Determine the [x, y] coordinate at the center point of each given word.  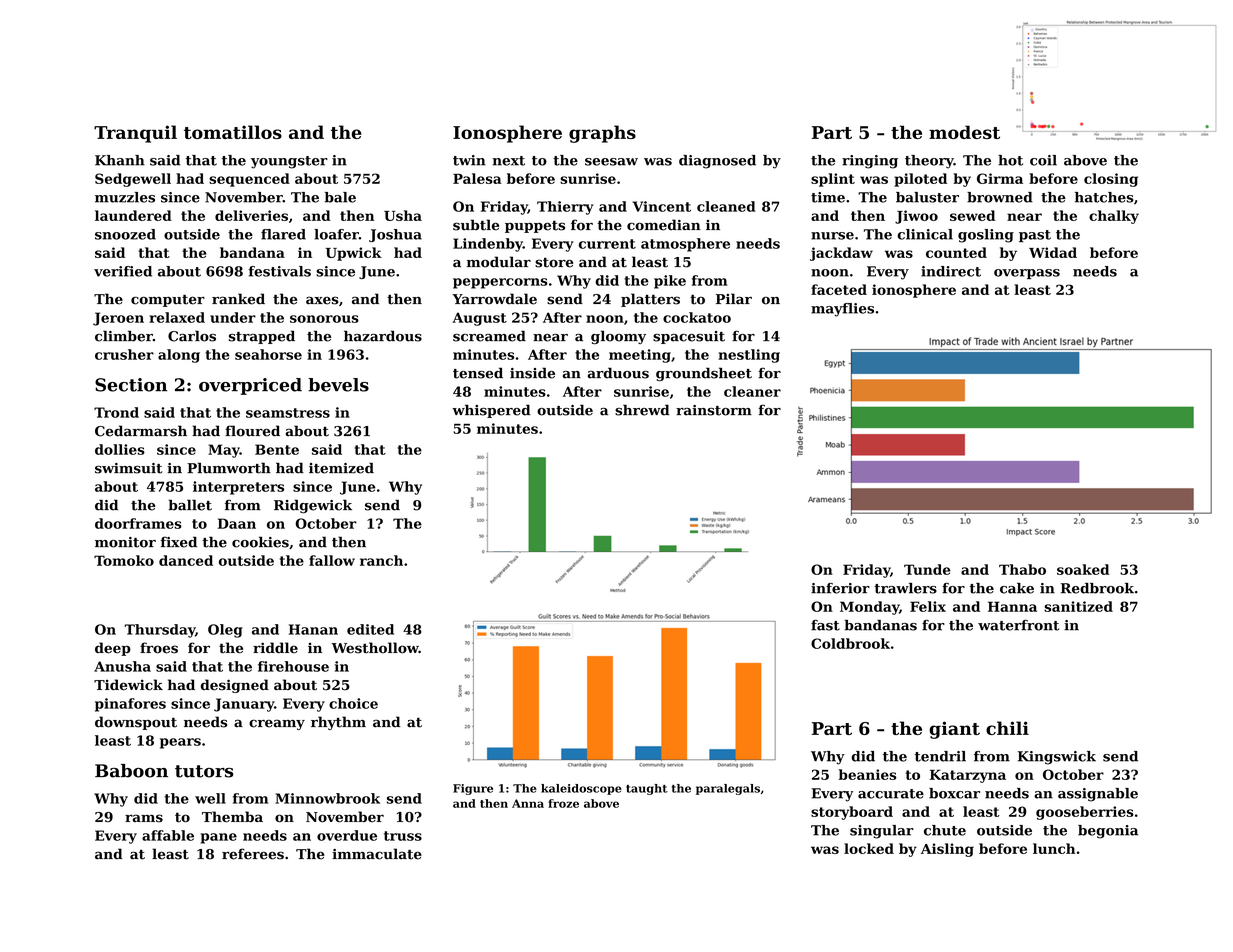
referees [253, 854]
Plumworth [229, 468]
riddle [275, 648]
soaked [1083, 569]
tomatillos [233, 132]
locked [869, 848]
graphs [602, 134]
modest [964, 132]
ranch [381, 560]
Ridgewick [313, 506]
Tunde [927, 569]
